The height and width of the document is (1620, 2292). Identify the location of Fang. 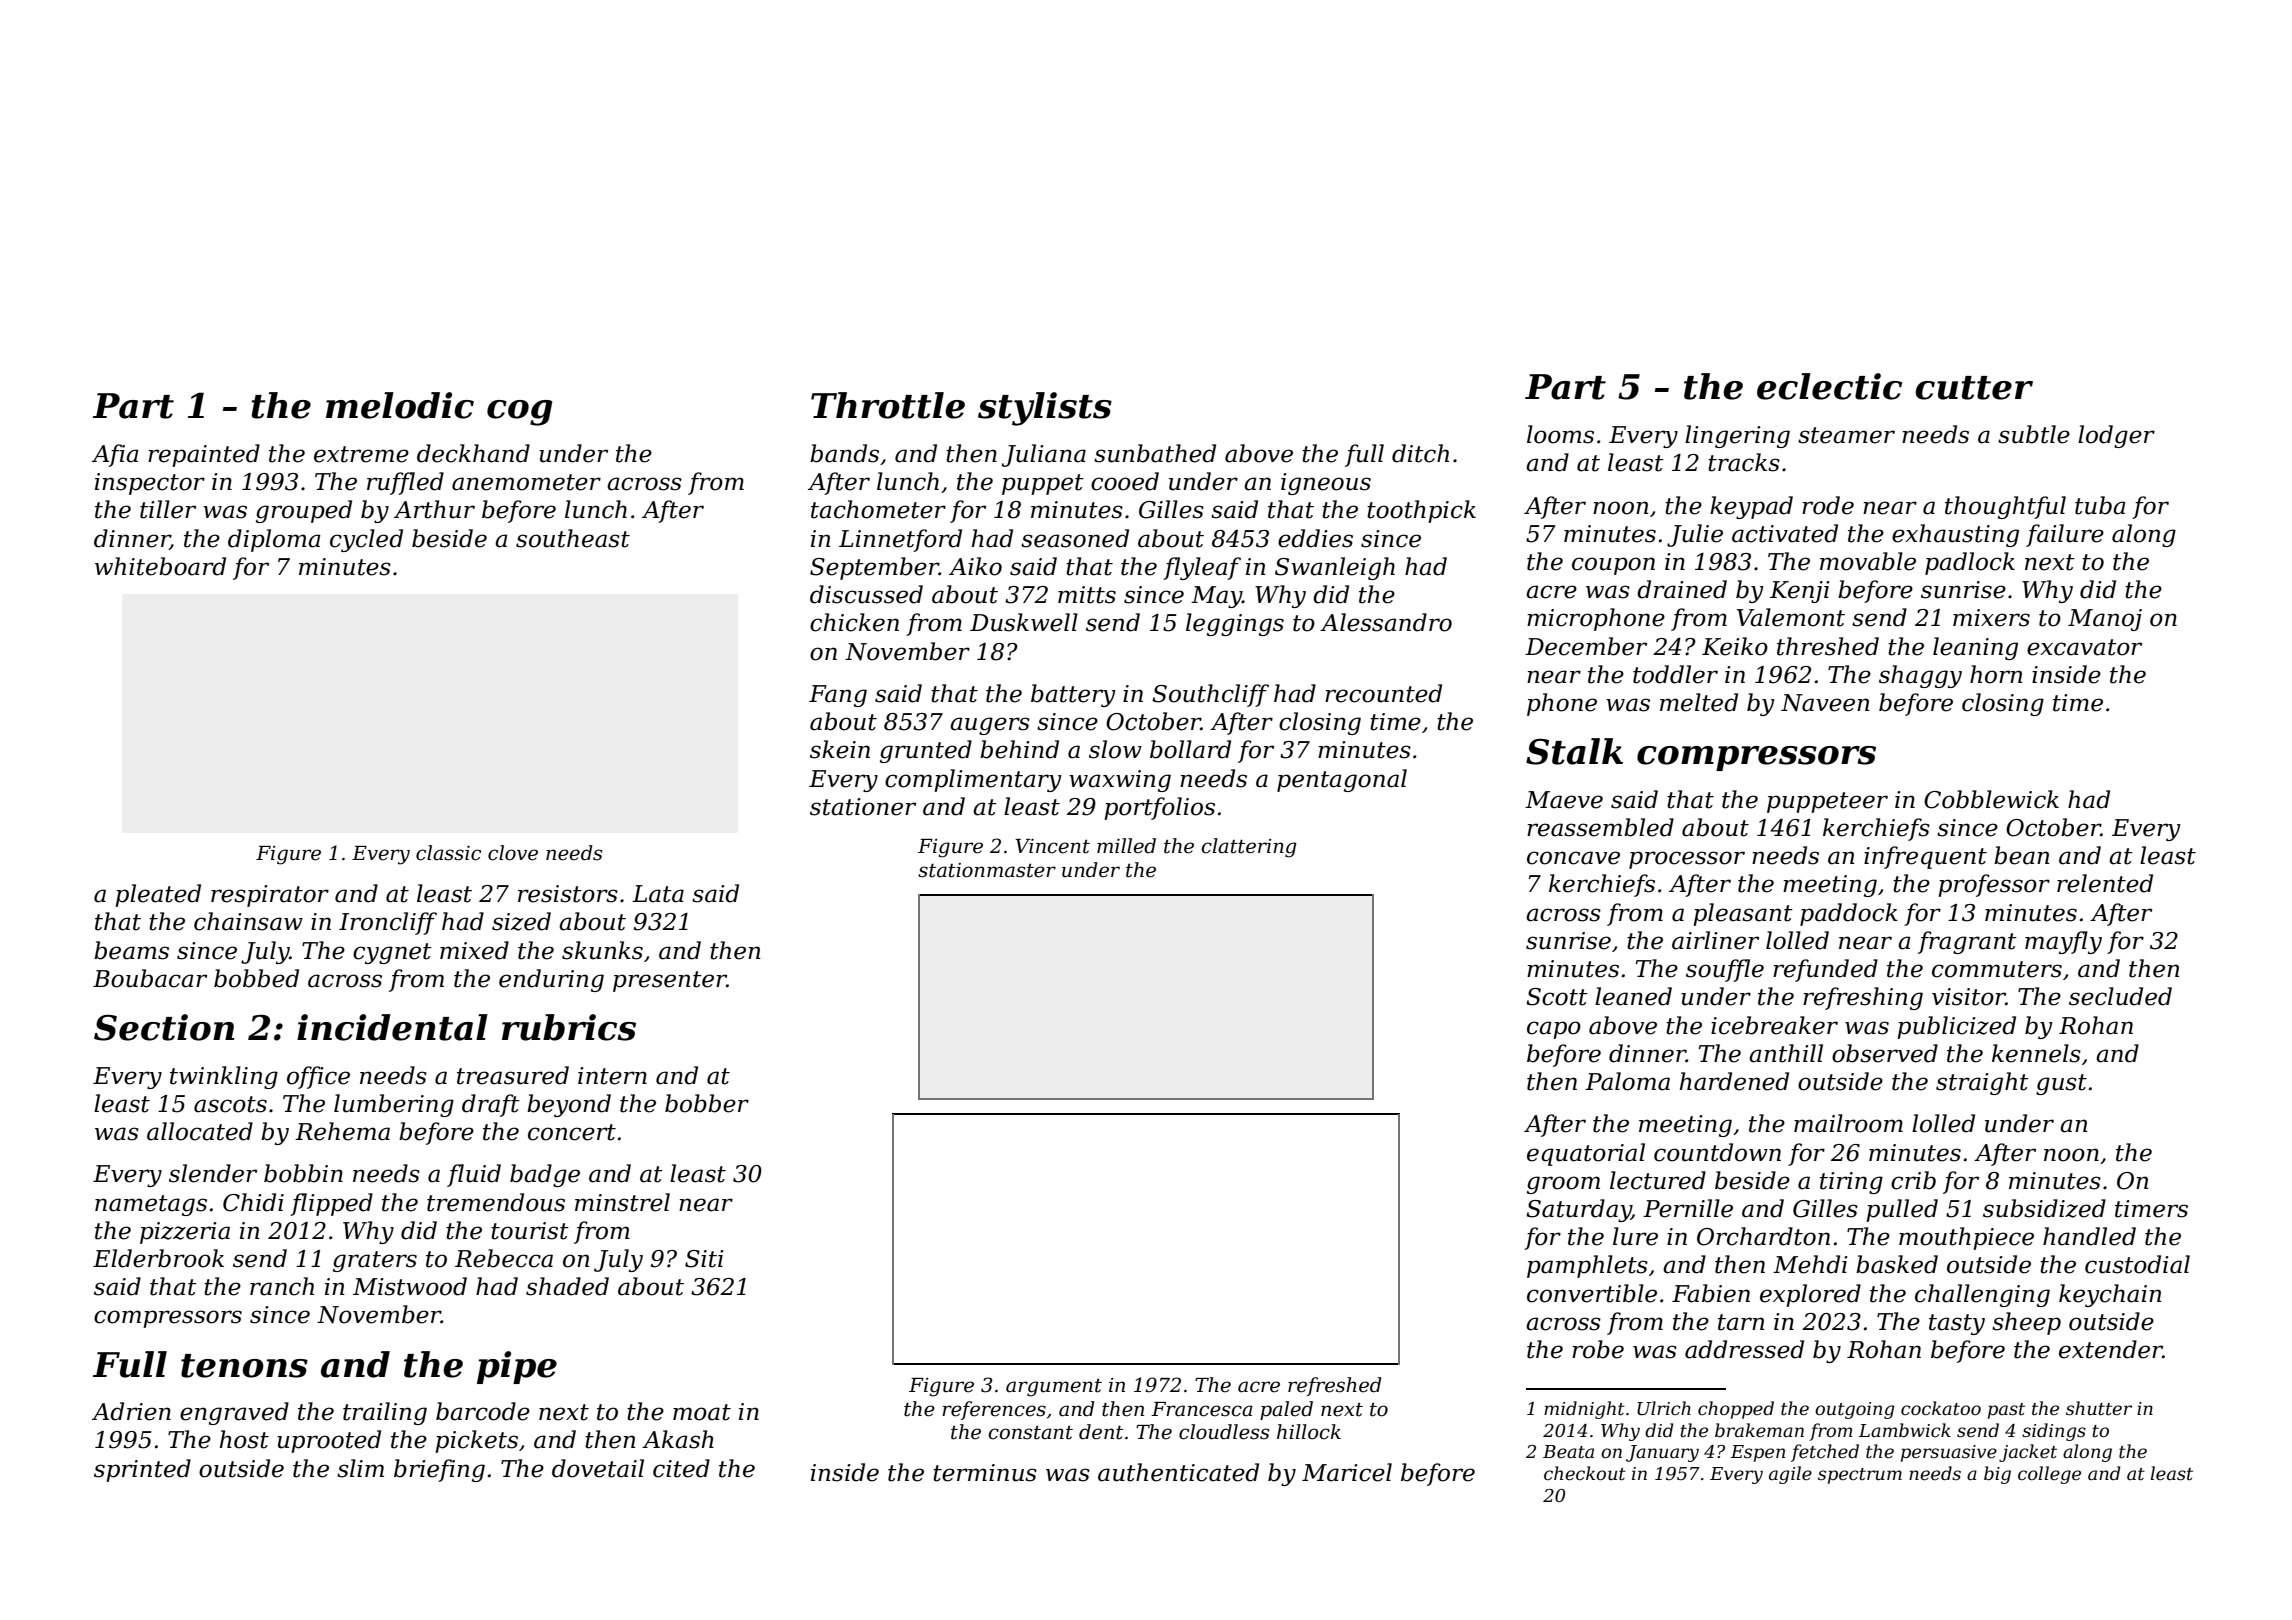
(838, 696).
